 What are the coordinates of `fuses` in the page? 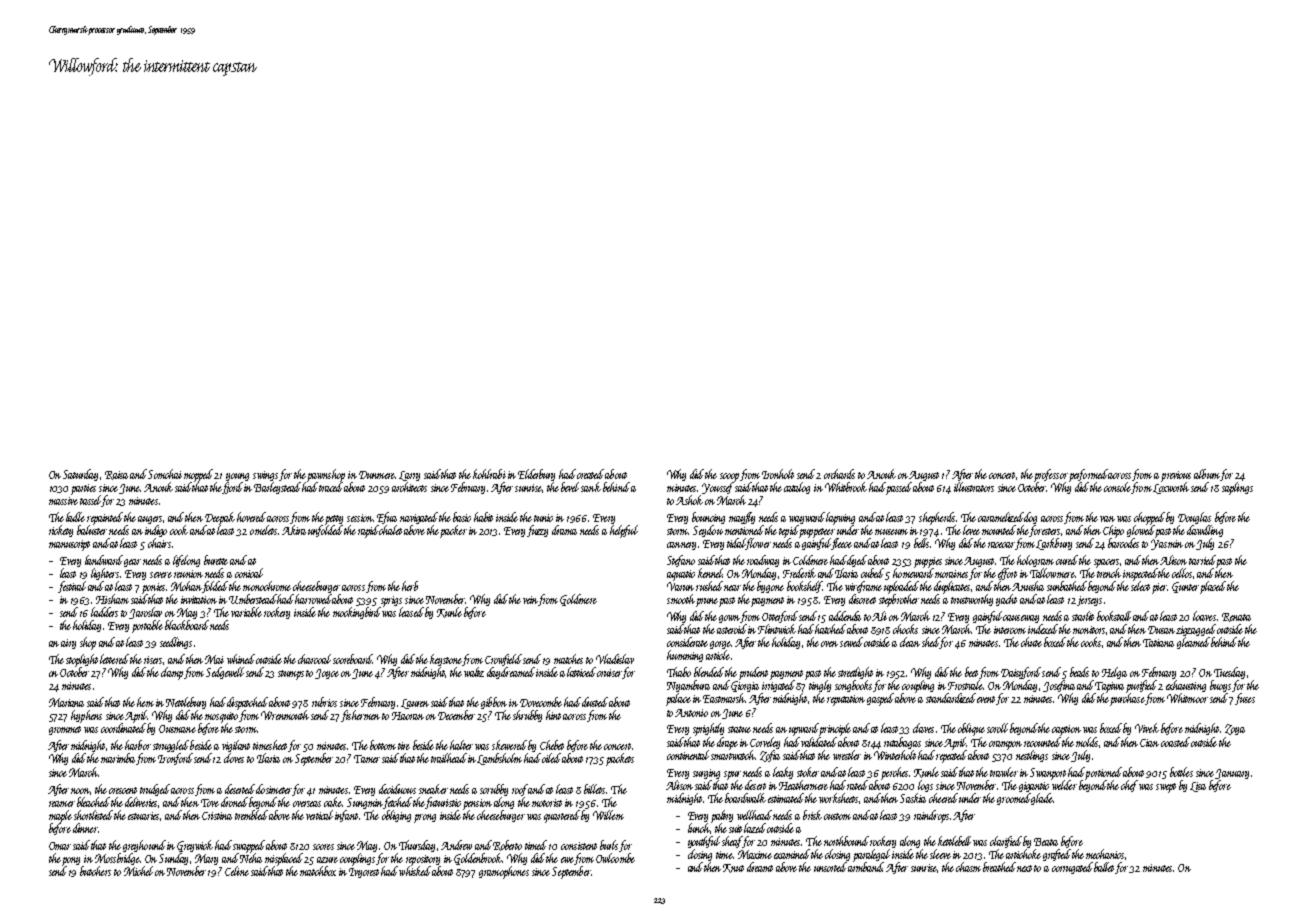 It's located at (1245, 699).
